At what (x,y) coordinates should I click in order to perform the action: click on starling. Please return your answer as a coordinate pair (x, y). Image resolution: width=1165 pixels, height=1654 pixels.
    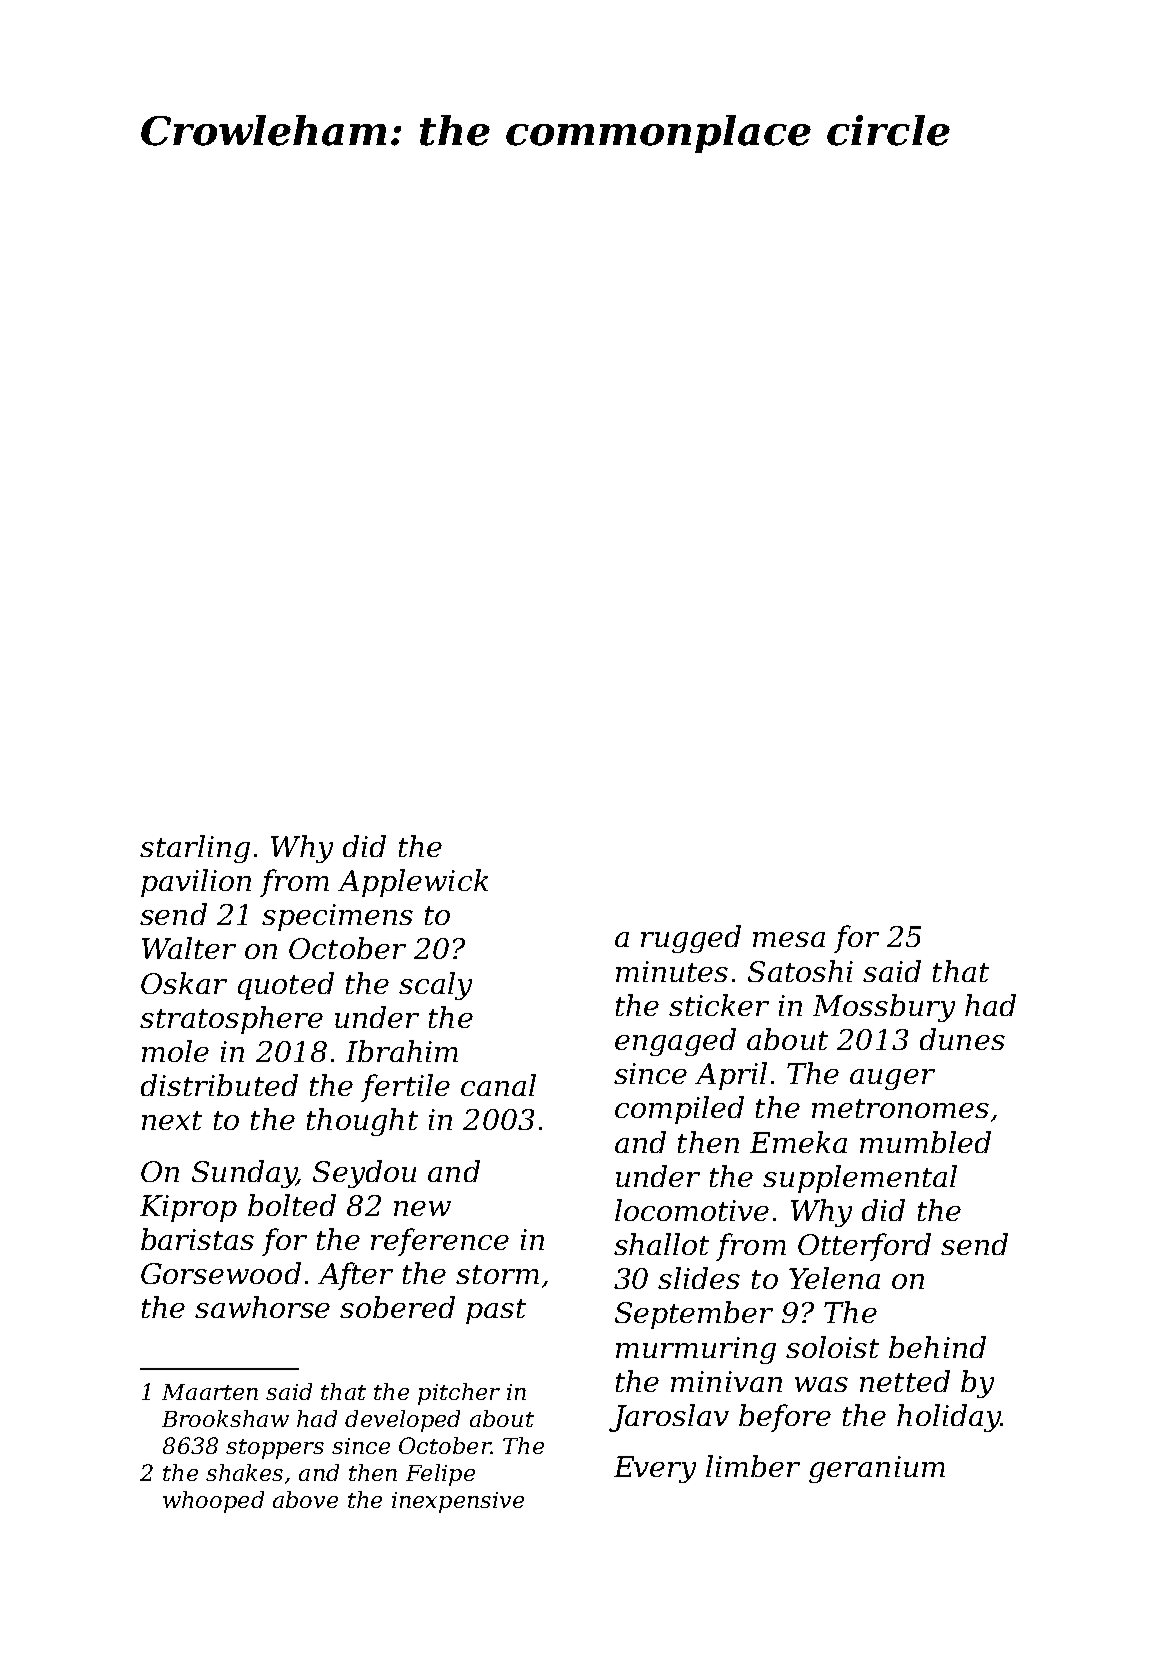
    Looking at the image, I should click on (195, 849).
